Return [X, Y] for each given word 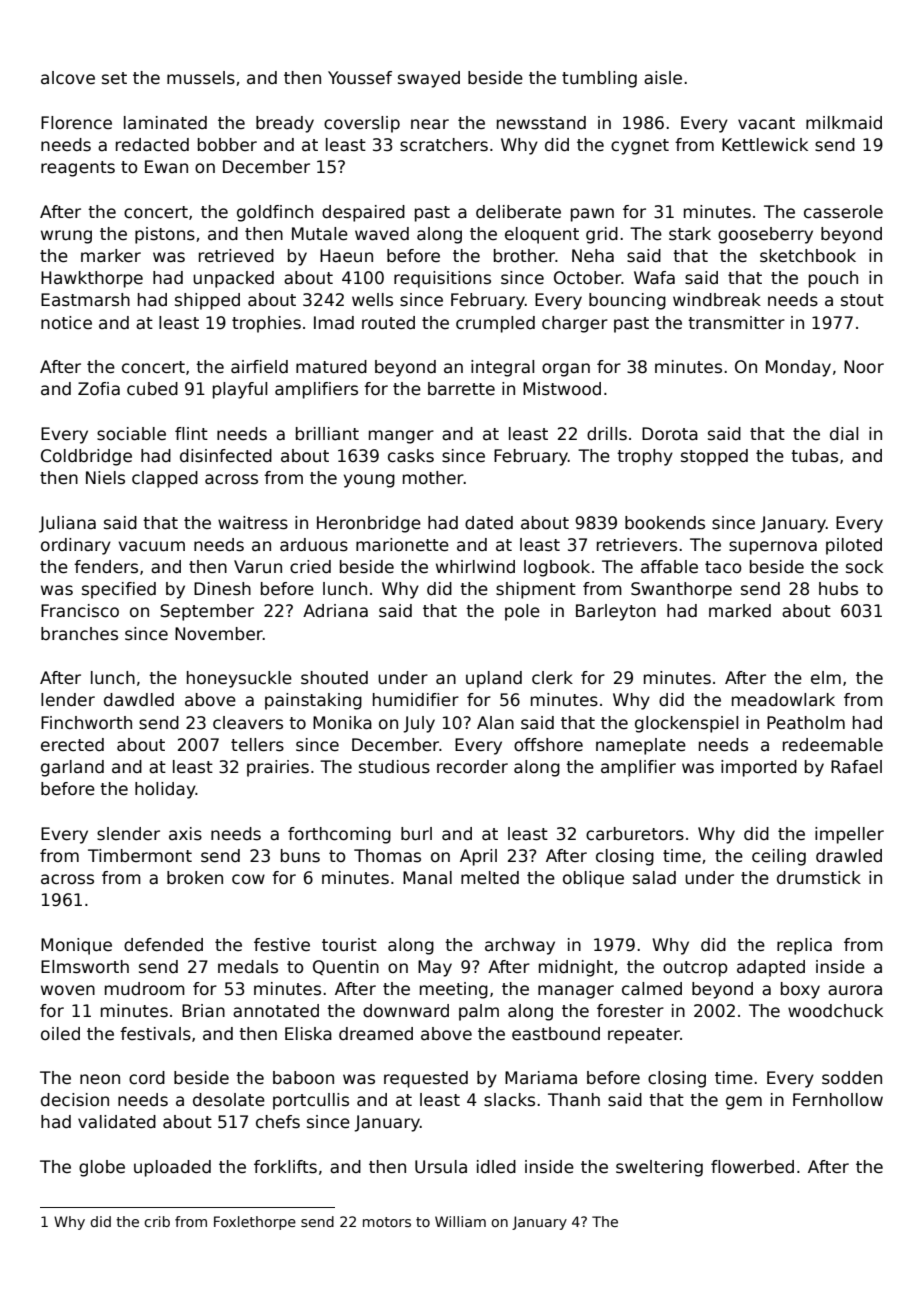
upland [494, 679]
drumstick [819, 878]
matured [331, 367]
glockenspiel [686, 724]
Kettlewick [765, 145]
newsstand [541, 123]
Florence [76, 123]
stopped [714, 457]
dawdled [139, 700]
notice [66, 323]
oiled [60, 1034]
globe [102, 1168]
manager [576, 992]
